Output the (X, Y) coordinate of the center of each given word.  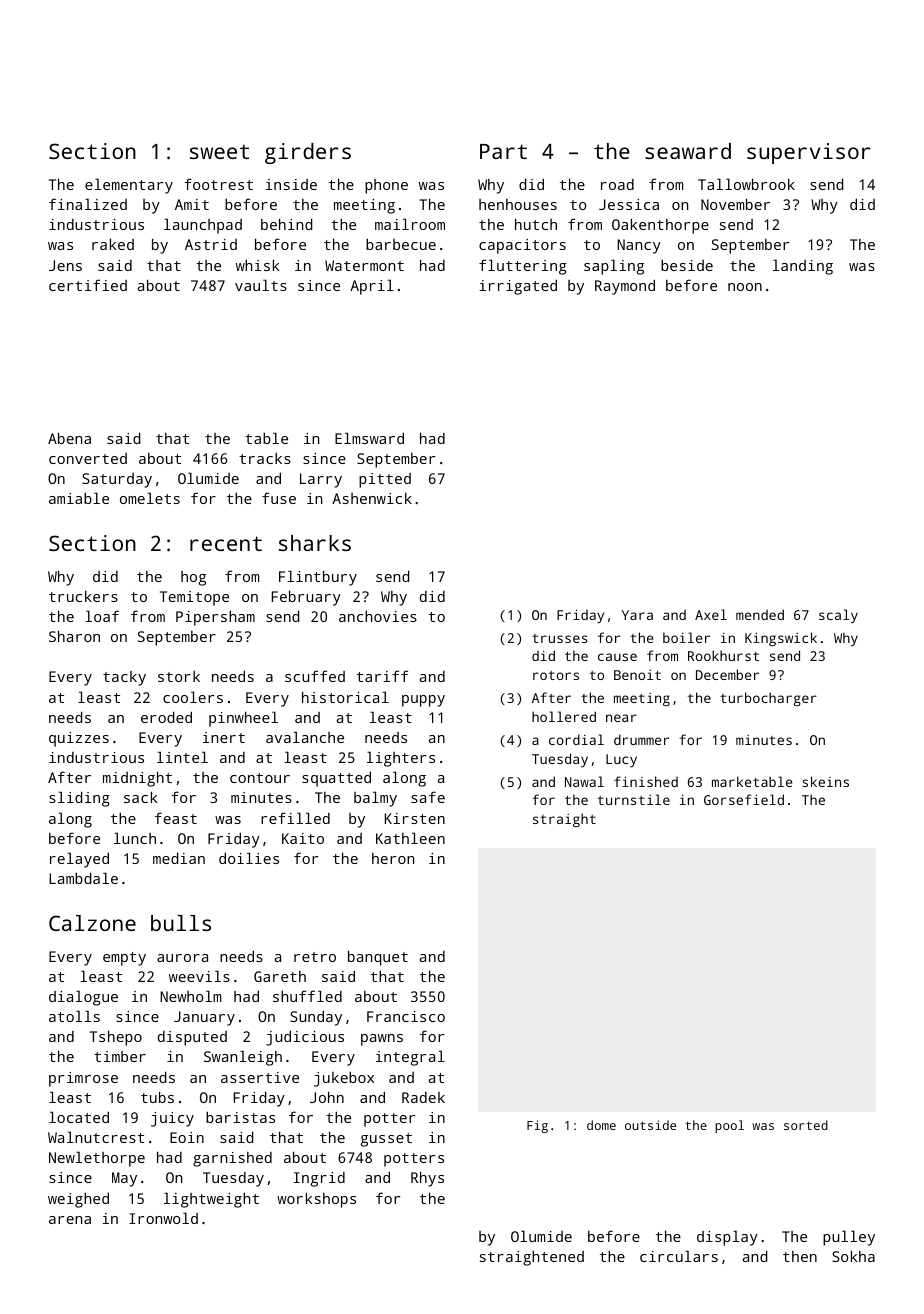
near (621, 718)
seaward (688, 151)
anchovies (378, 616)
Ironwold (163, 1218)
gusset (386, 1140)
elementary (129, 186)
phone (386, 186)
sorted (806, 1125)
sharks (315, 543)
